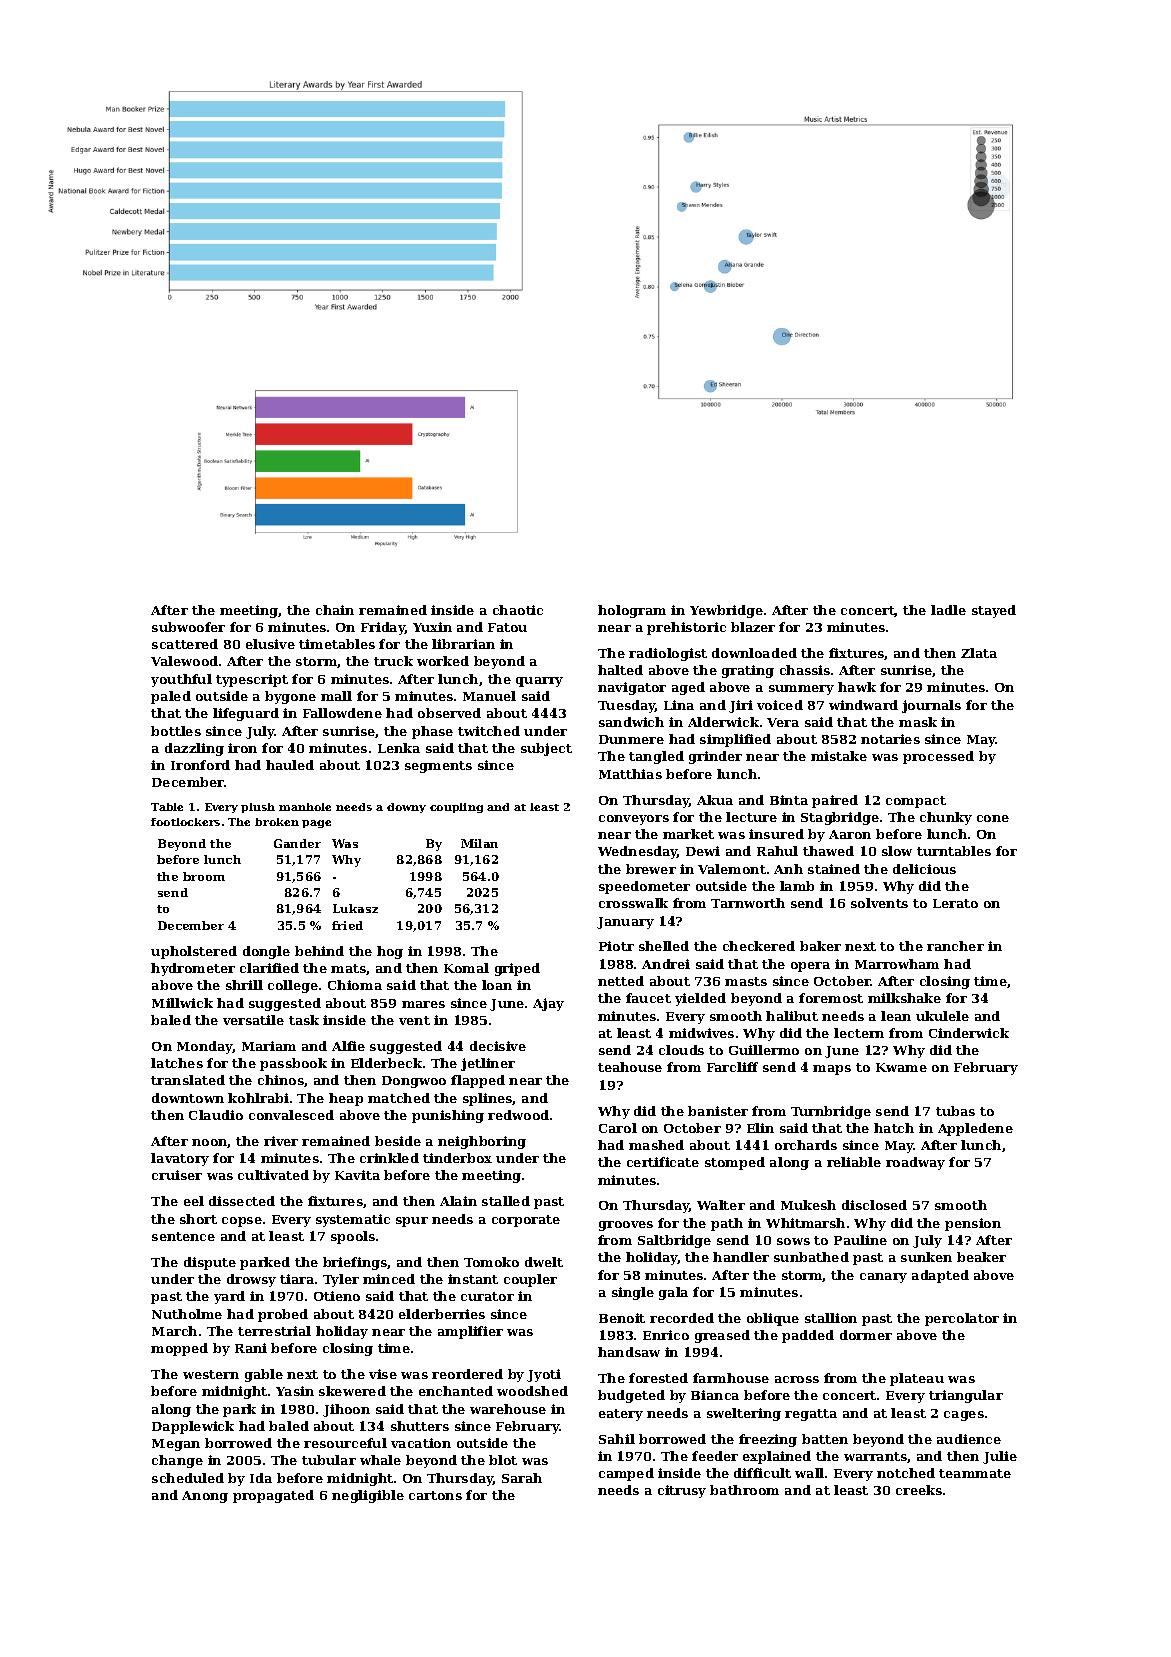 This screenshot has width=1171, height=1657. What do you see at coordinates (264, 1375) in the screenshot?
I see `gable` at bounding box center [264, 1375].
